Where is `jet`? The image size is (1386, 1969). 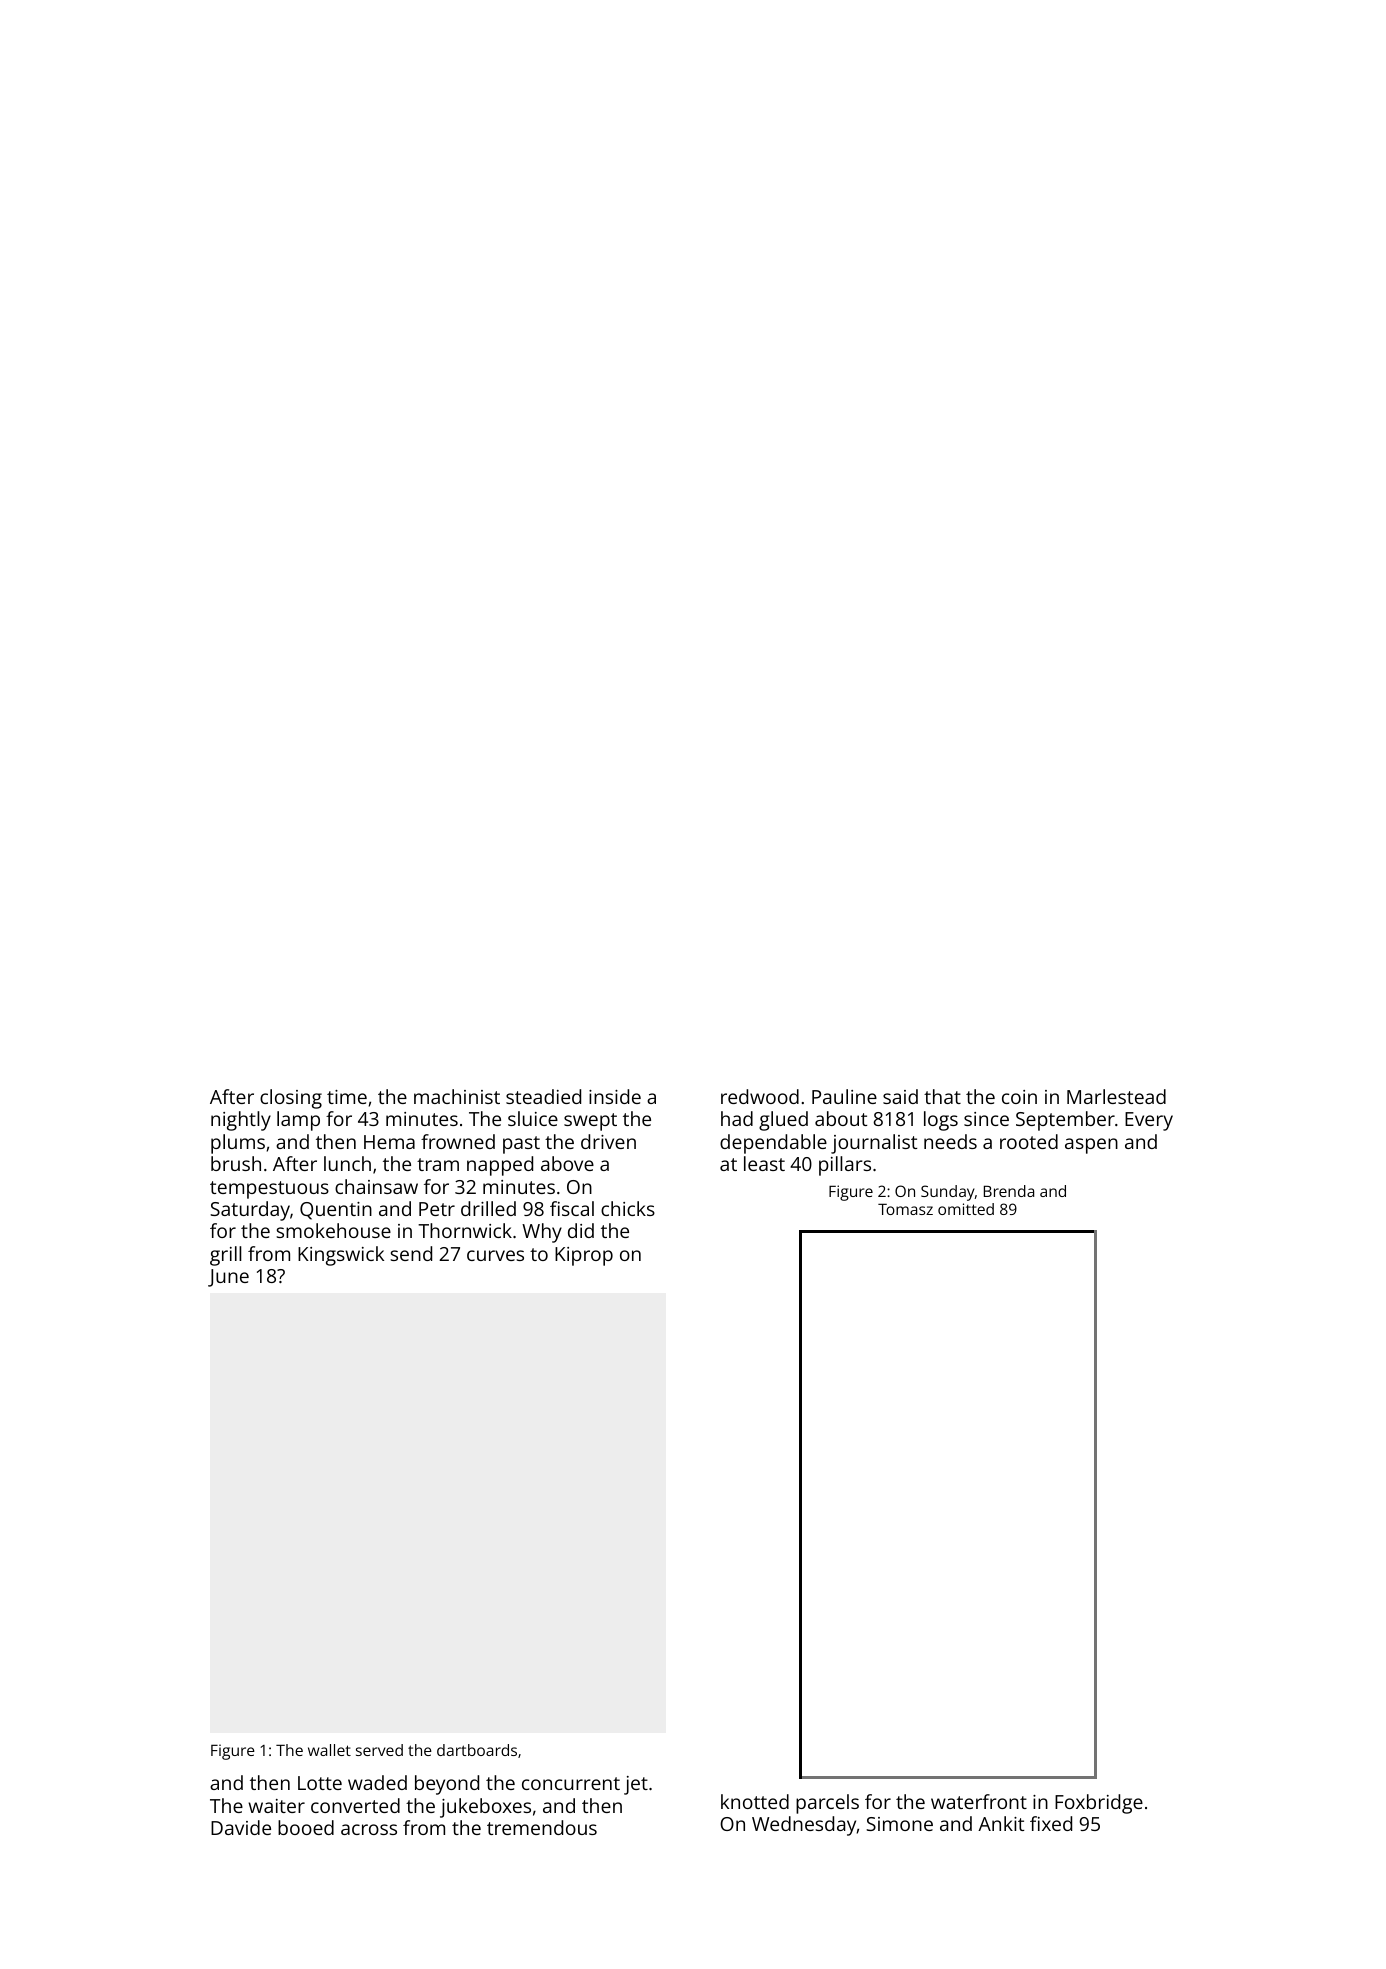 jet is located at coordinates (636, 1785).
